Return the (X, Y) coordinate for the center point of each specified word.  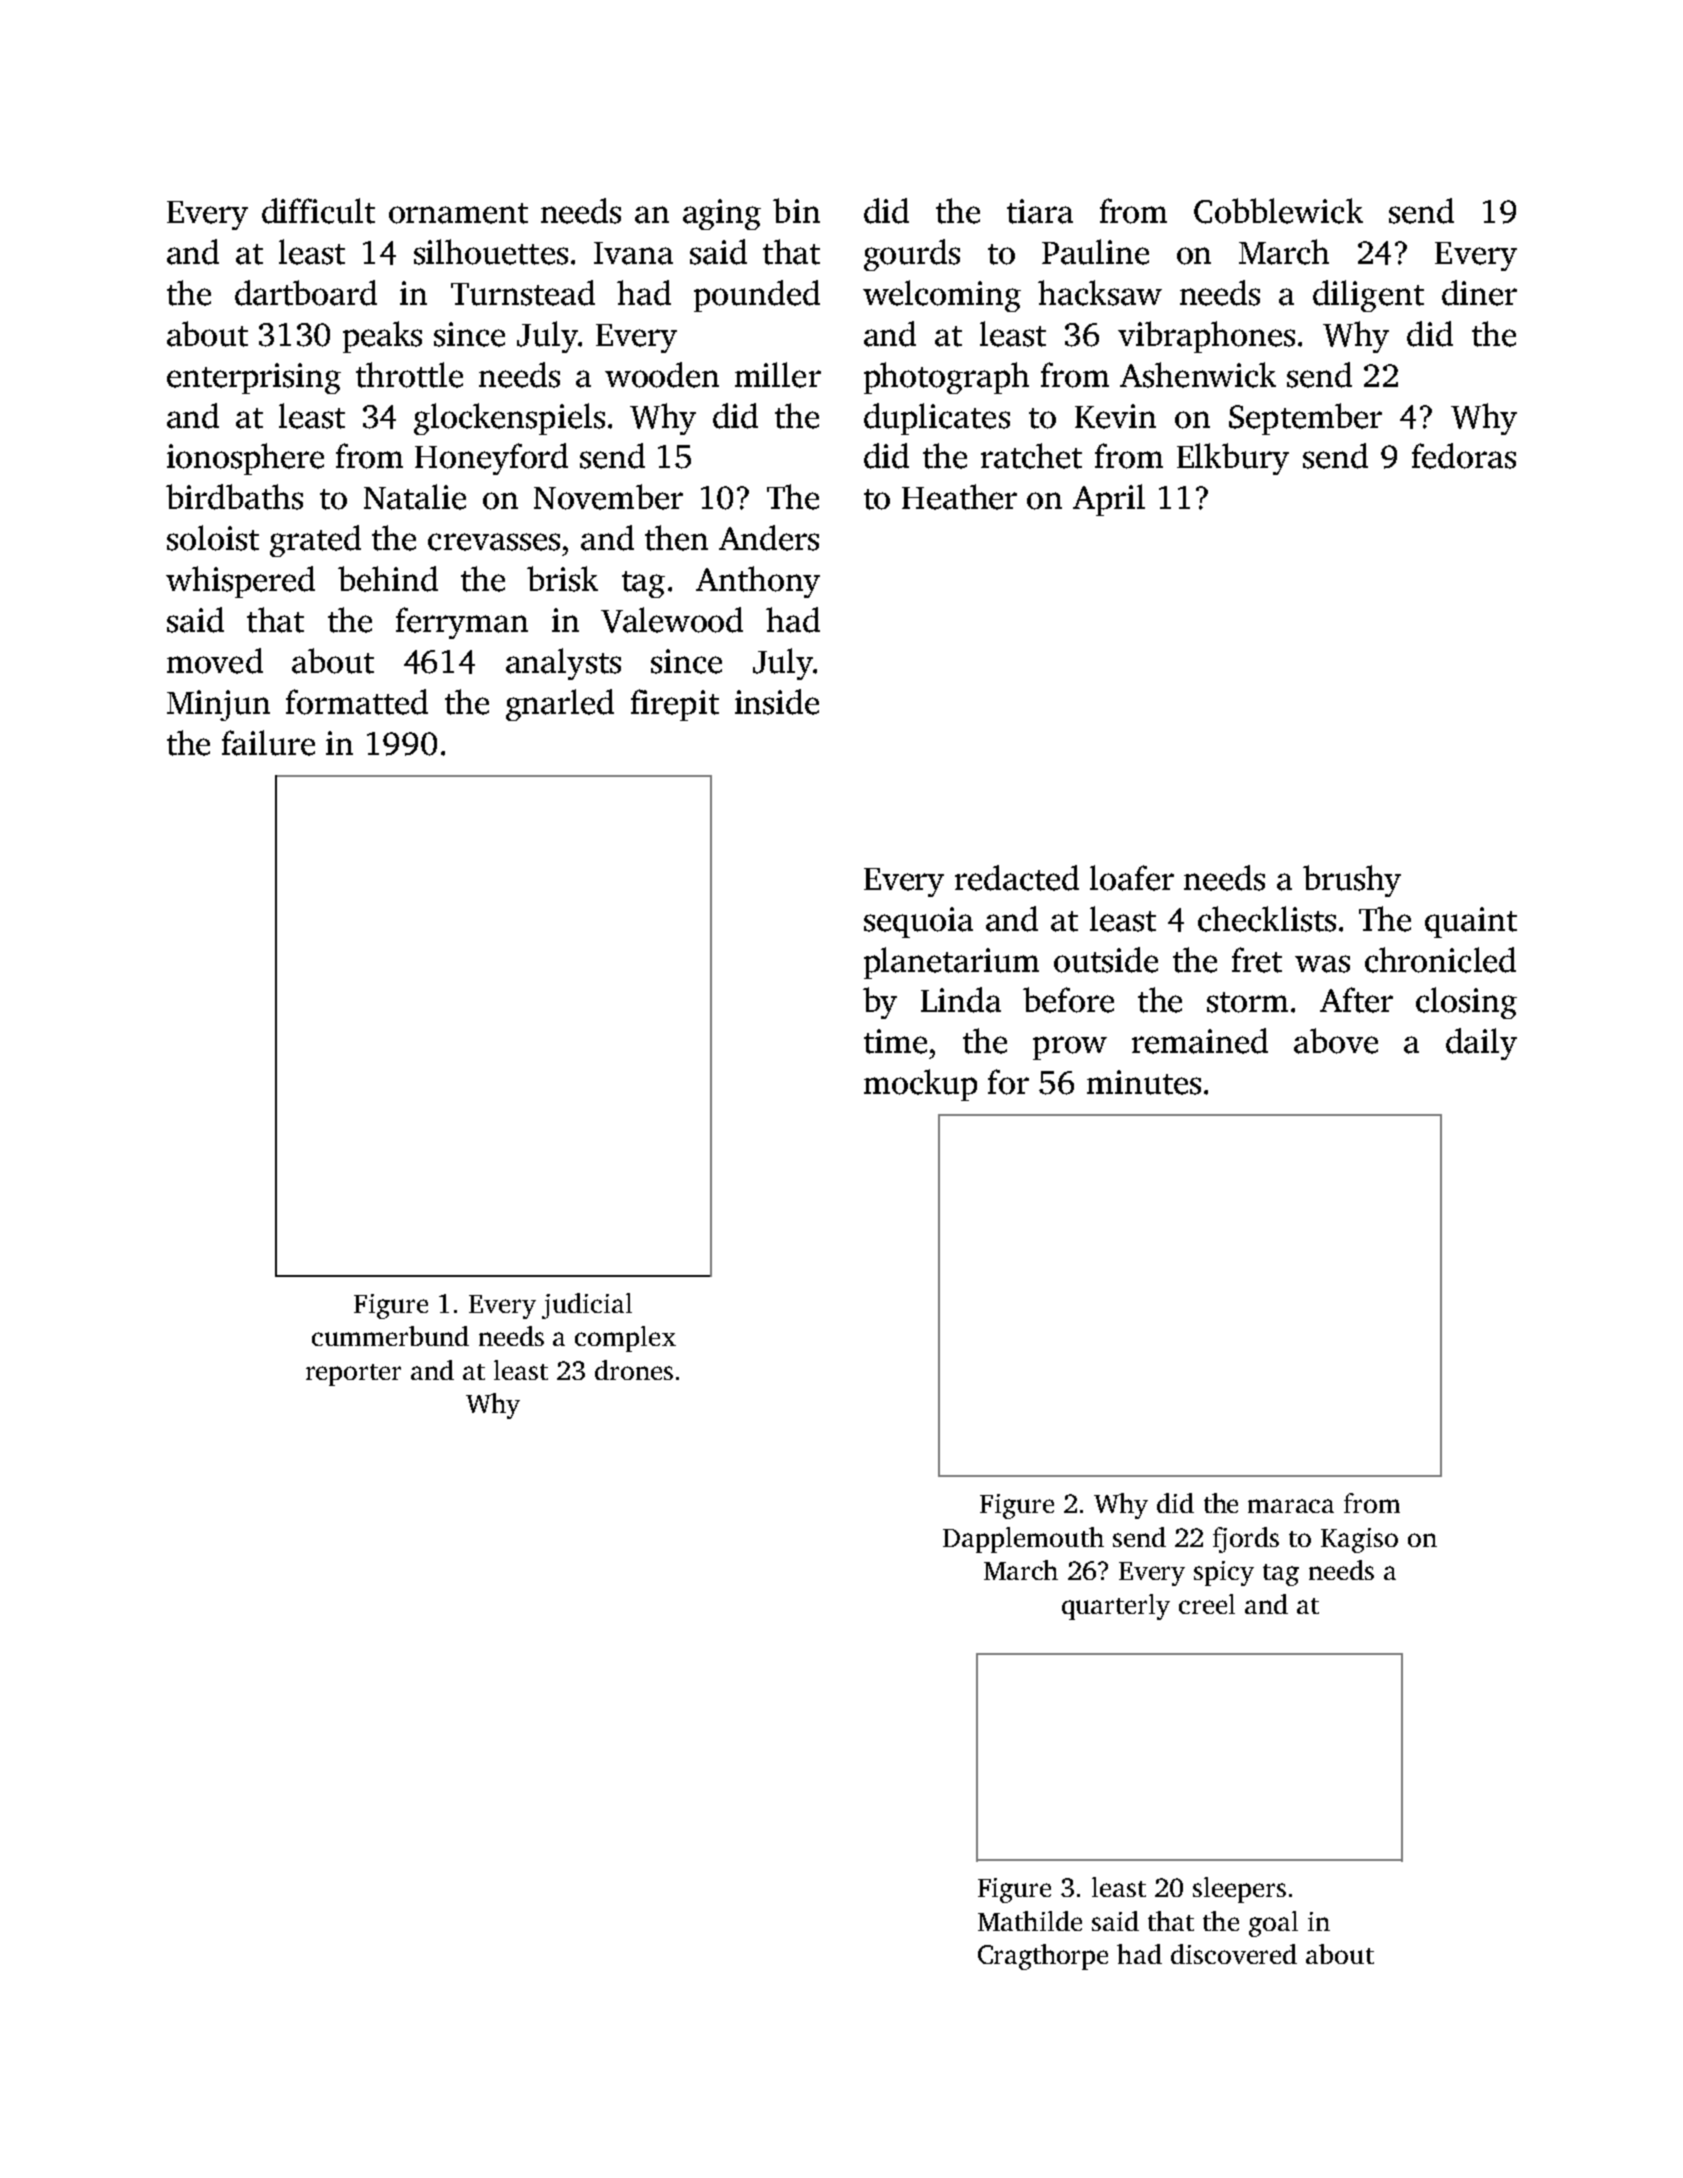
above (1336, 1041)
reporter (353, 1375)
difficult (318, 211)
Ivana (633, 253)
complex (625, 1339)
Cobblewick (1278, 211)
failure (268, 743)
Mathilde (1030, 1921)
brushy (1352, 881)
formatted (357, 702)
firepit (675, 705)
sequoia (918, 922)
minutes (1144, 1082)
